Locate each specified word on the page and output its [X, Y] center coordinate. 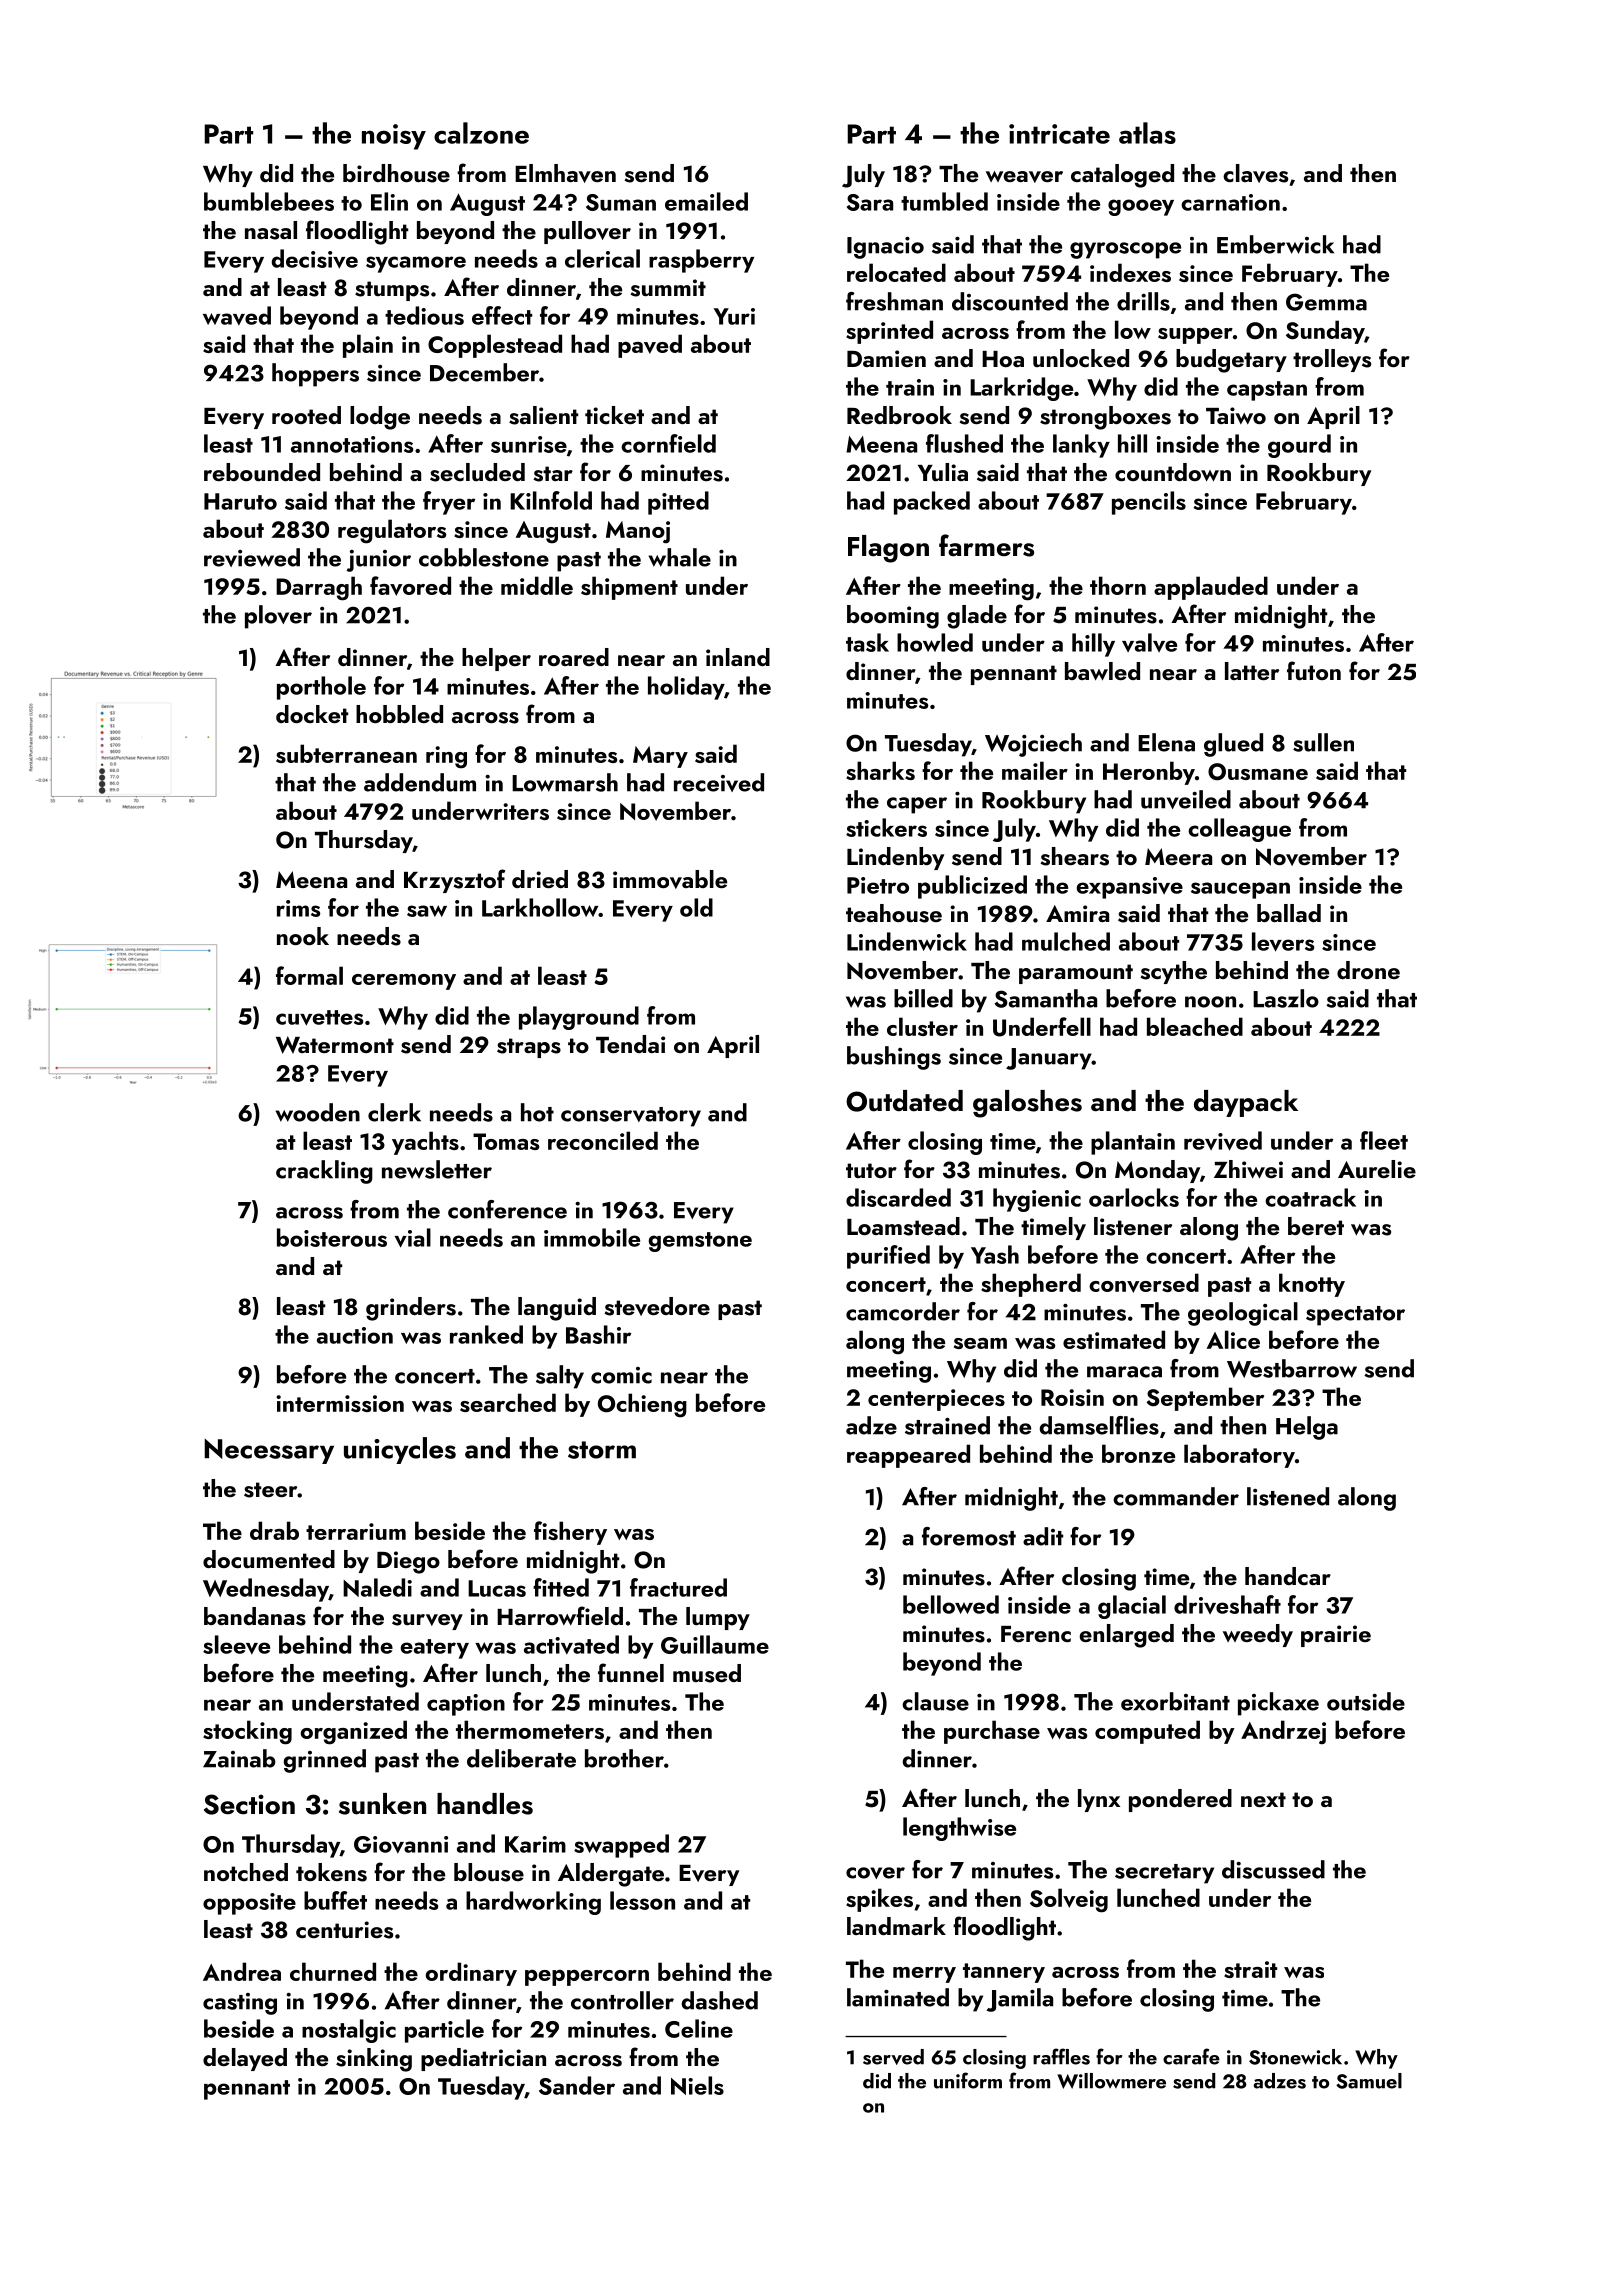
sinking [374, 2060]
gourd [1299, 446]
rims [298, 908]
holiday [686, 688]
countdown [1173, 472]
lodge [380, 418]
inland [738, 657]
